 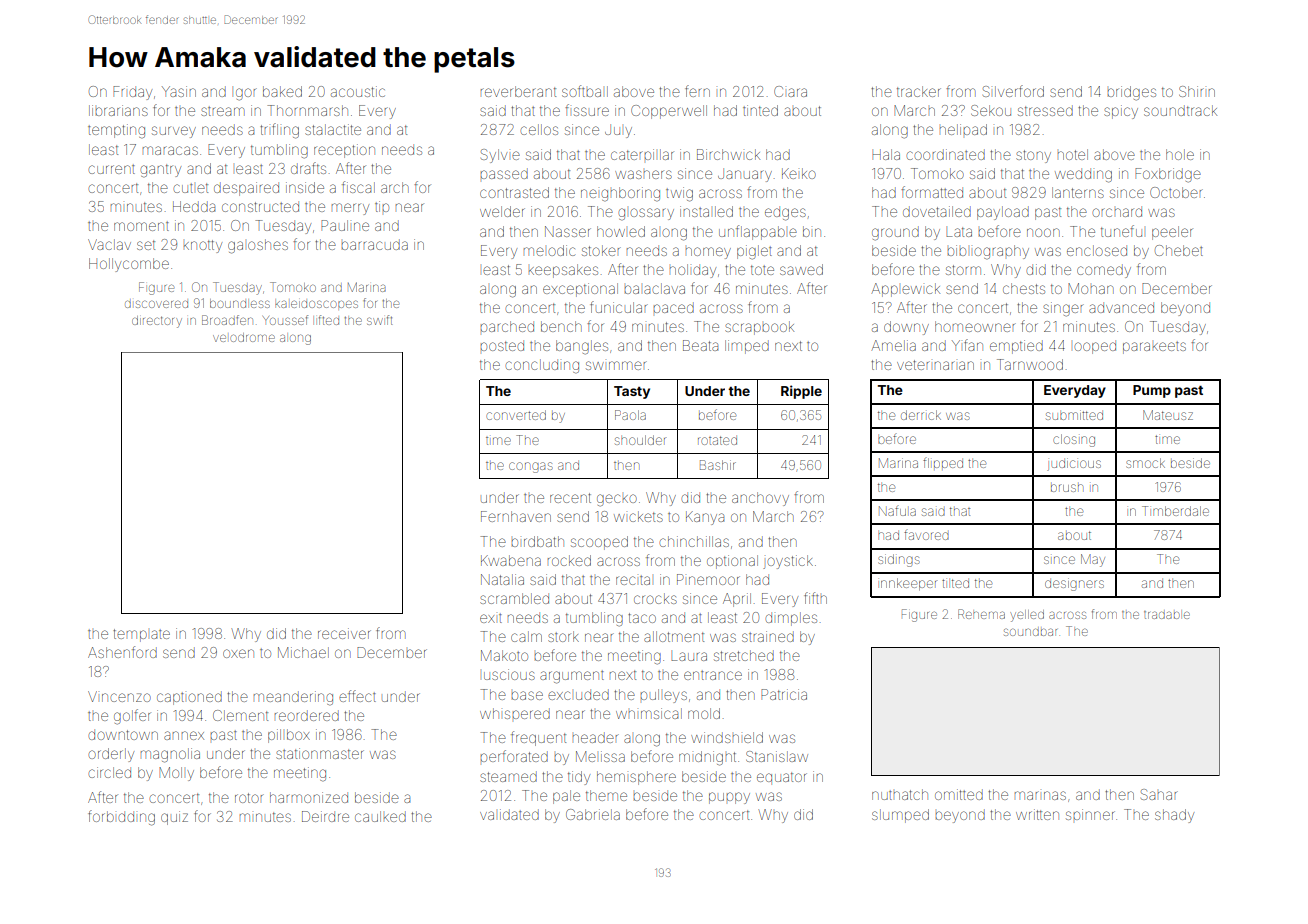 I want to click on Ciara, so click(x=790, y=91).
